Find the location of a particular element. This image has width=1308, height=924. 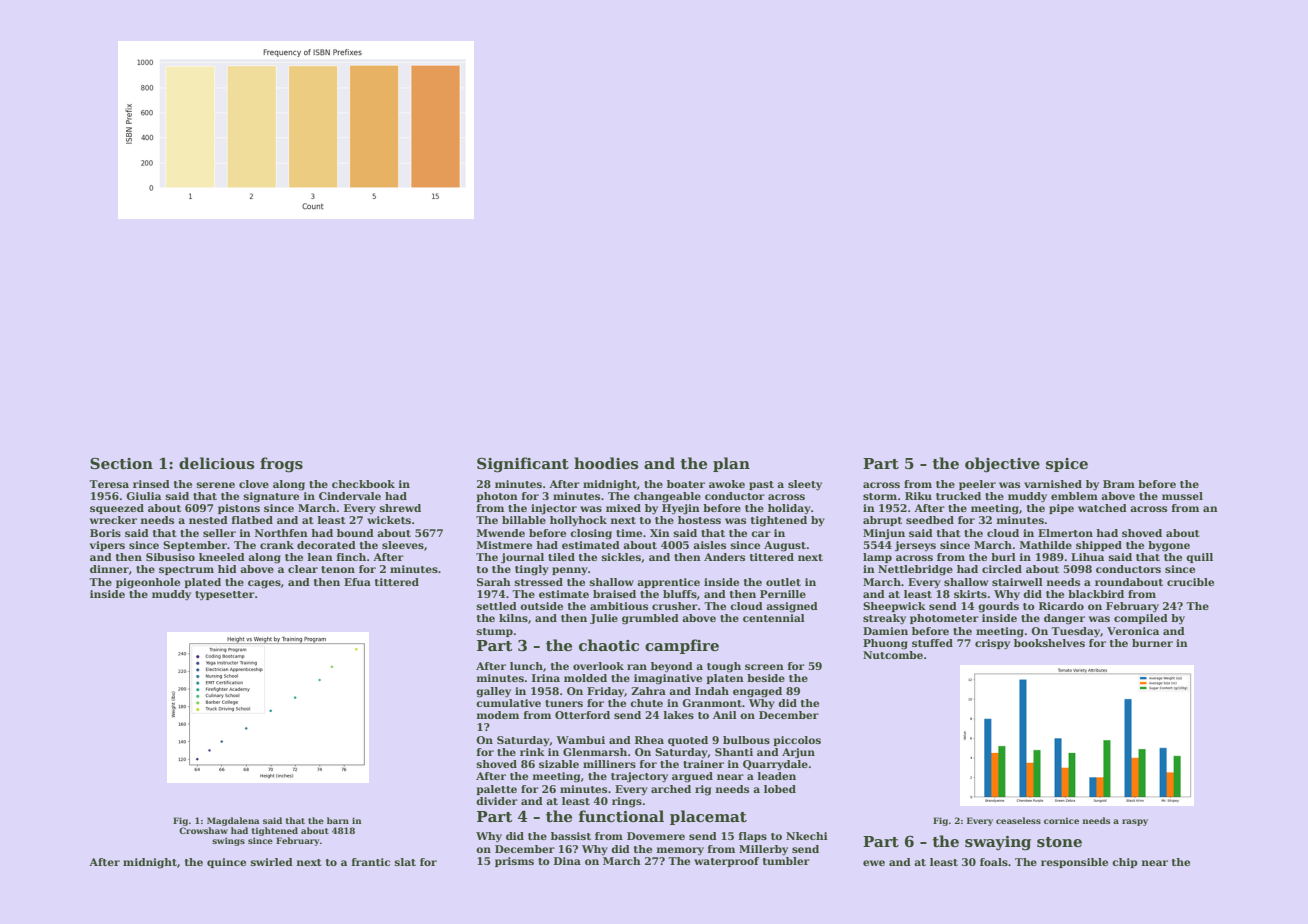

hostess is located at coordinates (699, 520).
